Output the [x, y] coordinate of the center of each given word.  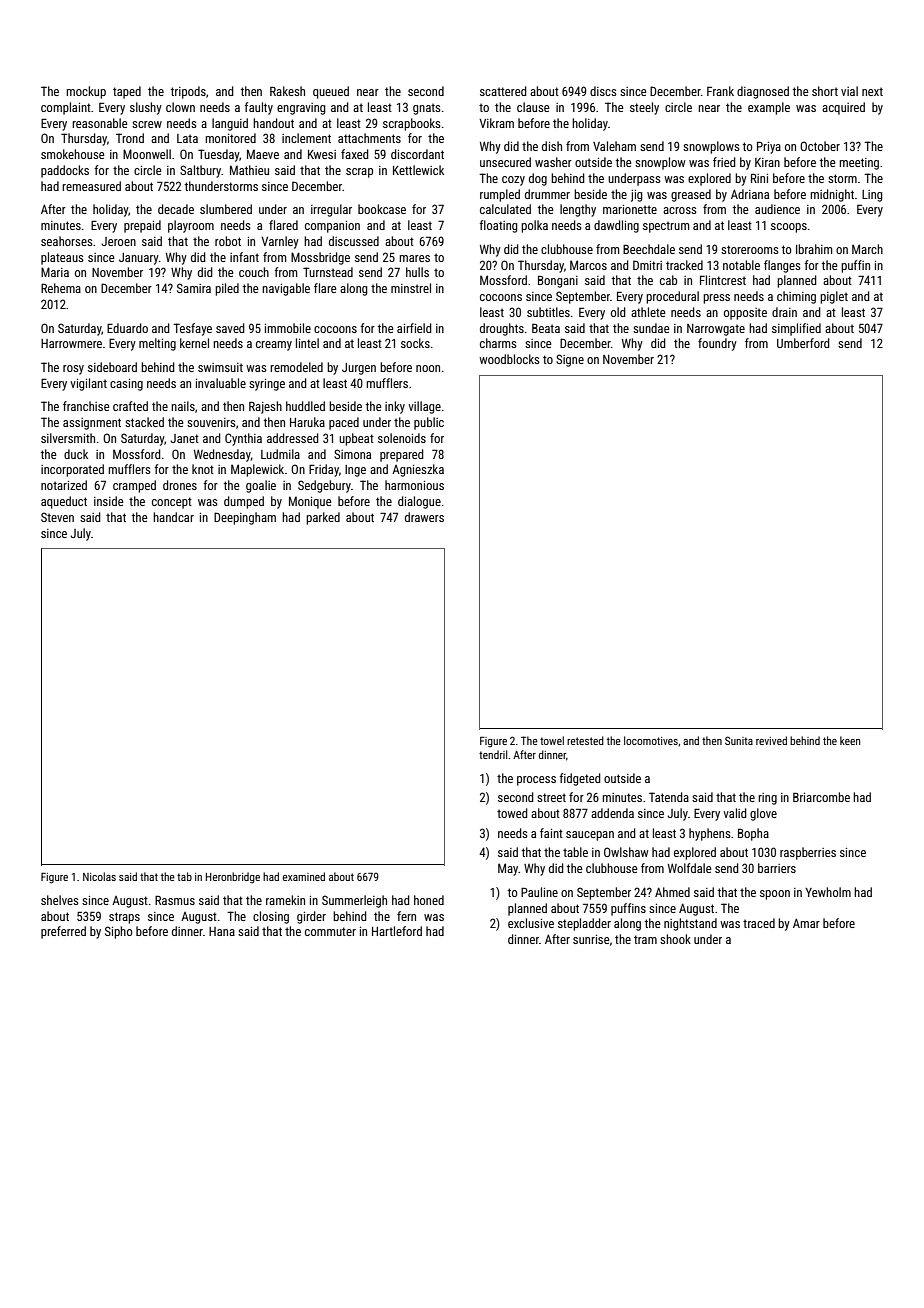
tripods [188, 92]
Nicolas [99, 876]
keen [850, 740]
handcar [173, 517]
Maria [55, 272]
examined [304, 876]
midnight [832, 195]
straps [124, 918]
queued [331, 92]
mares [414, 258]
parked [323, 518]
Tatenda [669, 797]
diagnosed [763, 92]
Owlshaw [626, 852]
